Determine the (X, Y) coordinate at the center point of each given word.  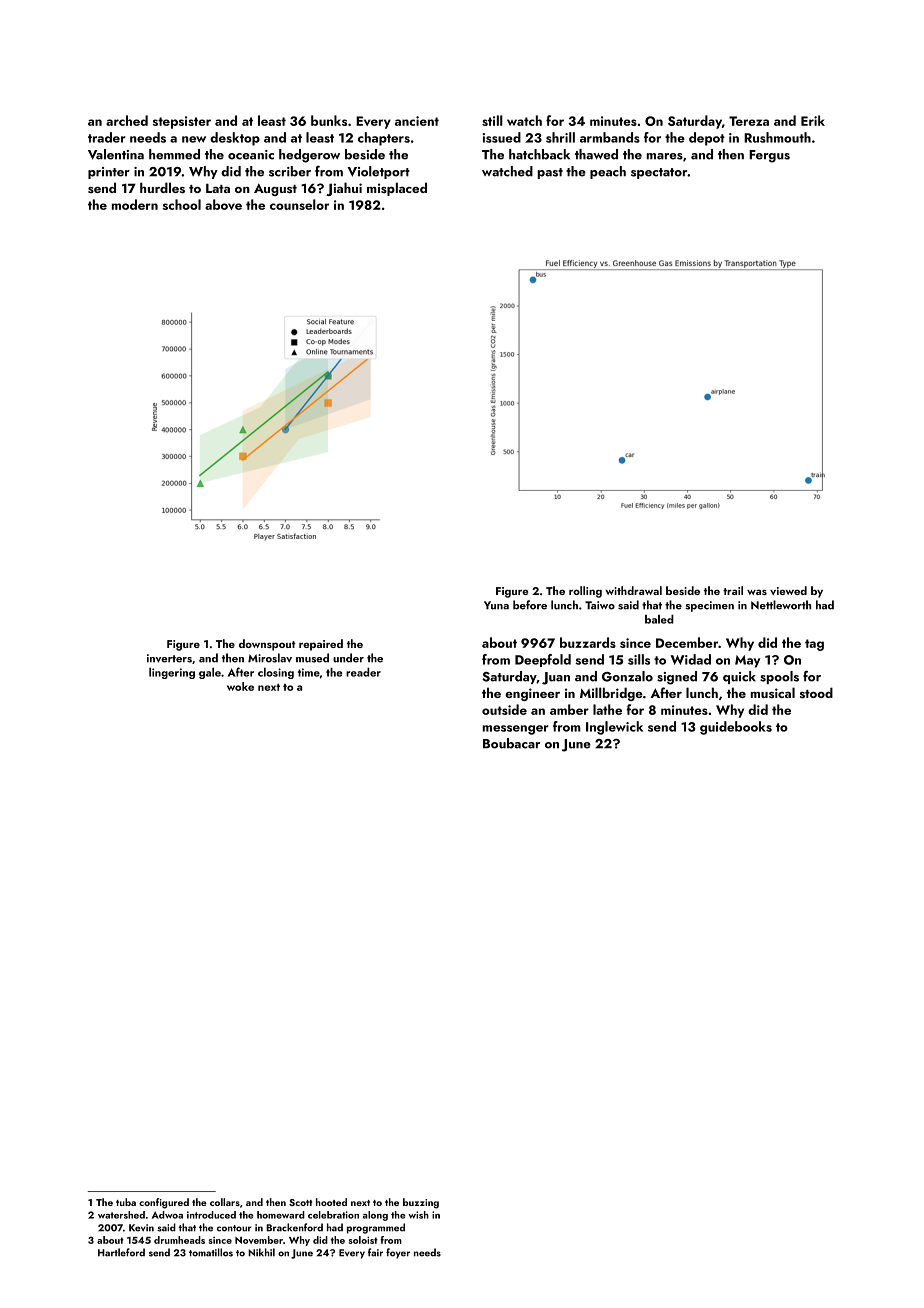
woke (240, 686)
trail (733, 590)
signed (677, 678)
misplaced (397, 189)
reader (363, 672)
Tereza (749, 121)
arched (127, 120)
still (492, 120)
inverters (169, 658)
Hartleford (121, 1252)
